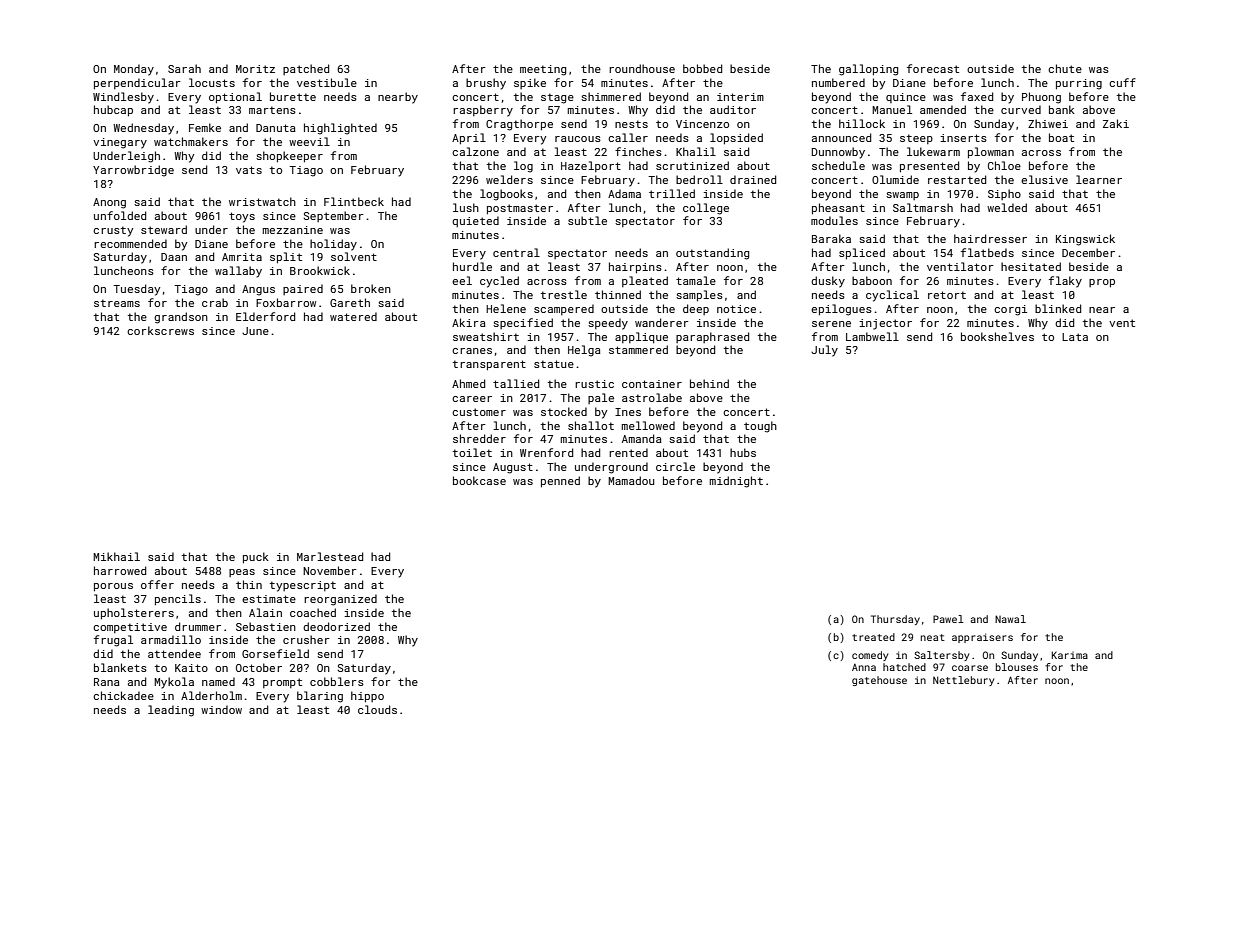 Image resolution: width=1233 pixels, height=952 pixels. I want to click on July, so click(824, 351).
